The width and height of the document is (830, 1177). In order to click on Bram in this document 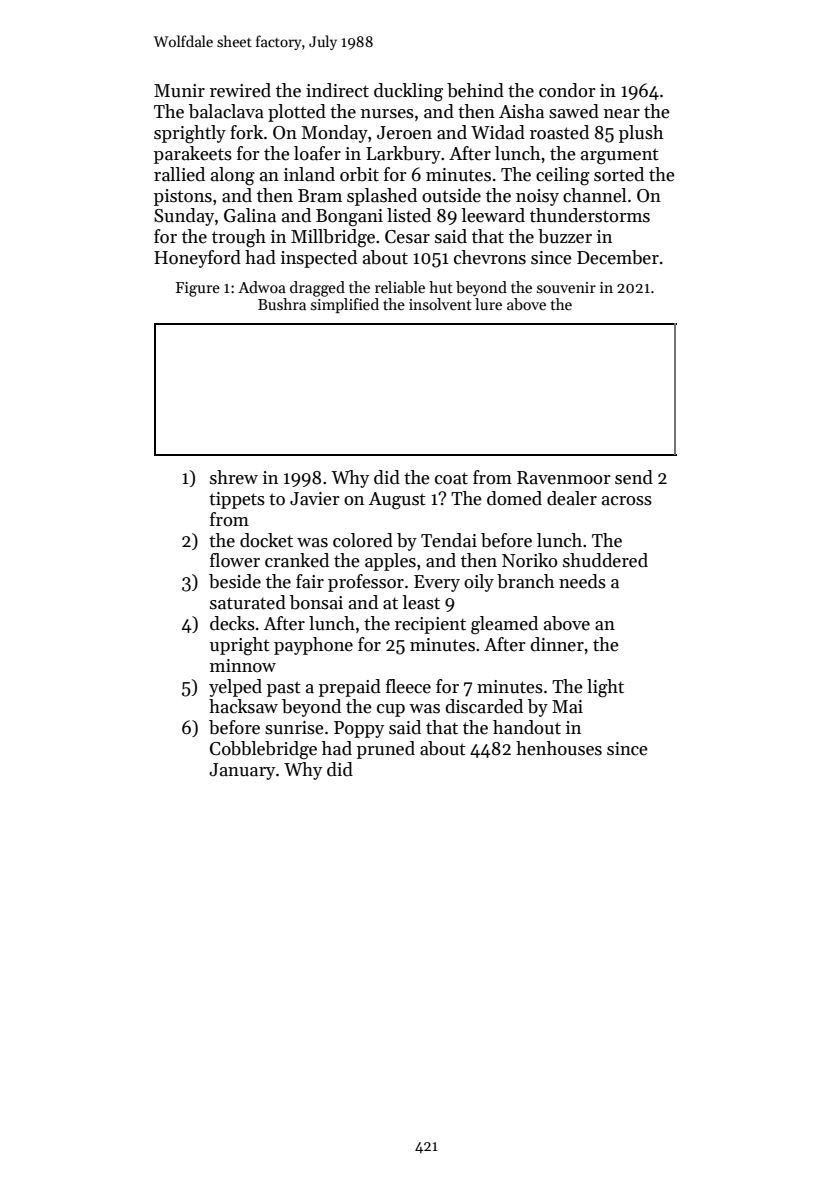, I will do `click(320, 196)`.
